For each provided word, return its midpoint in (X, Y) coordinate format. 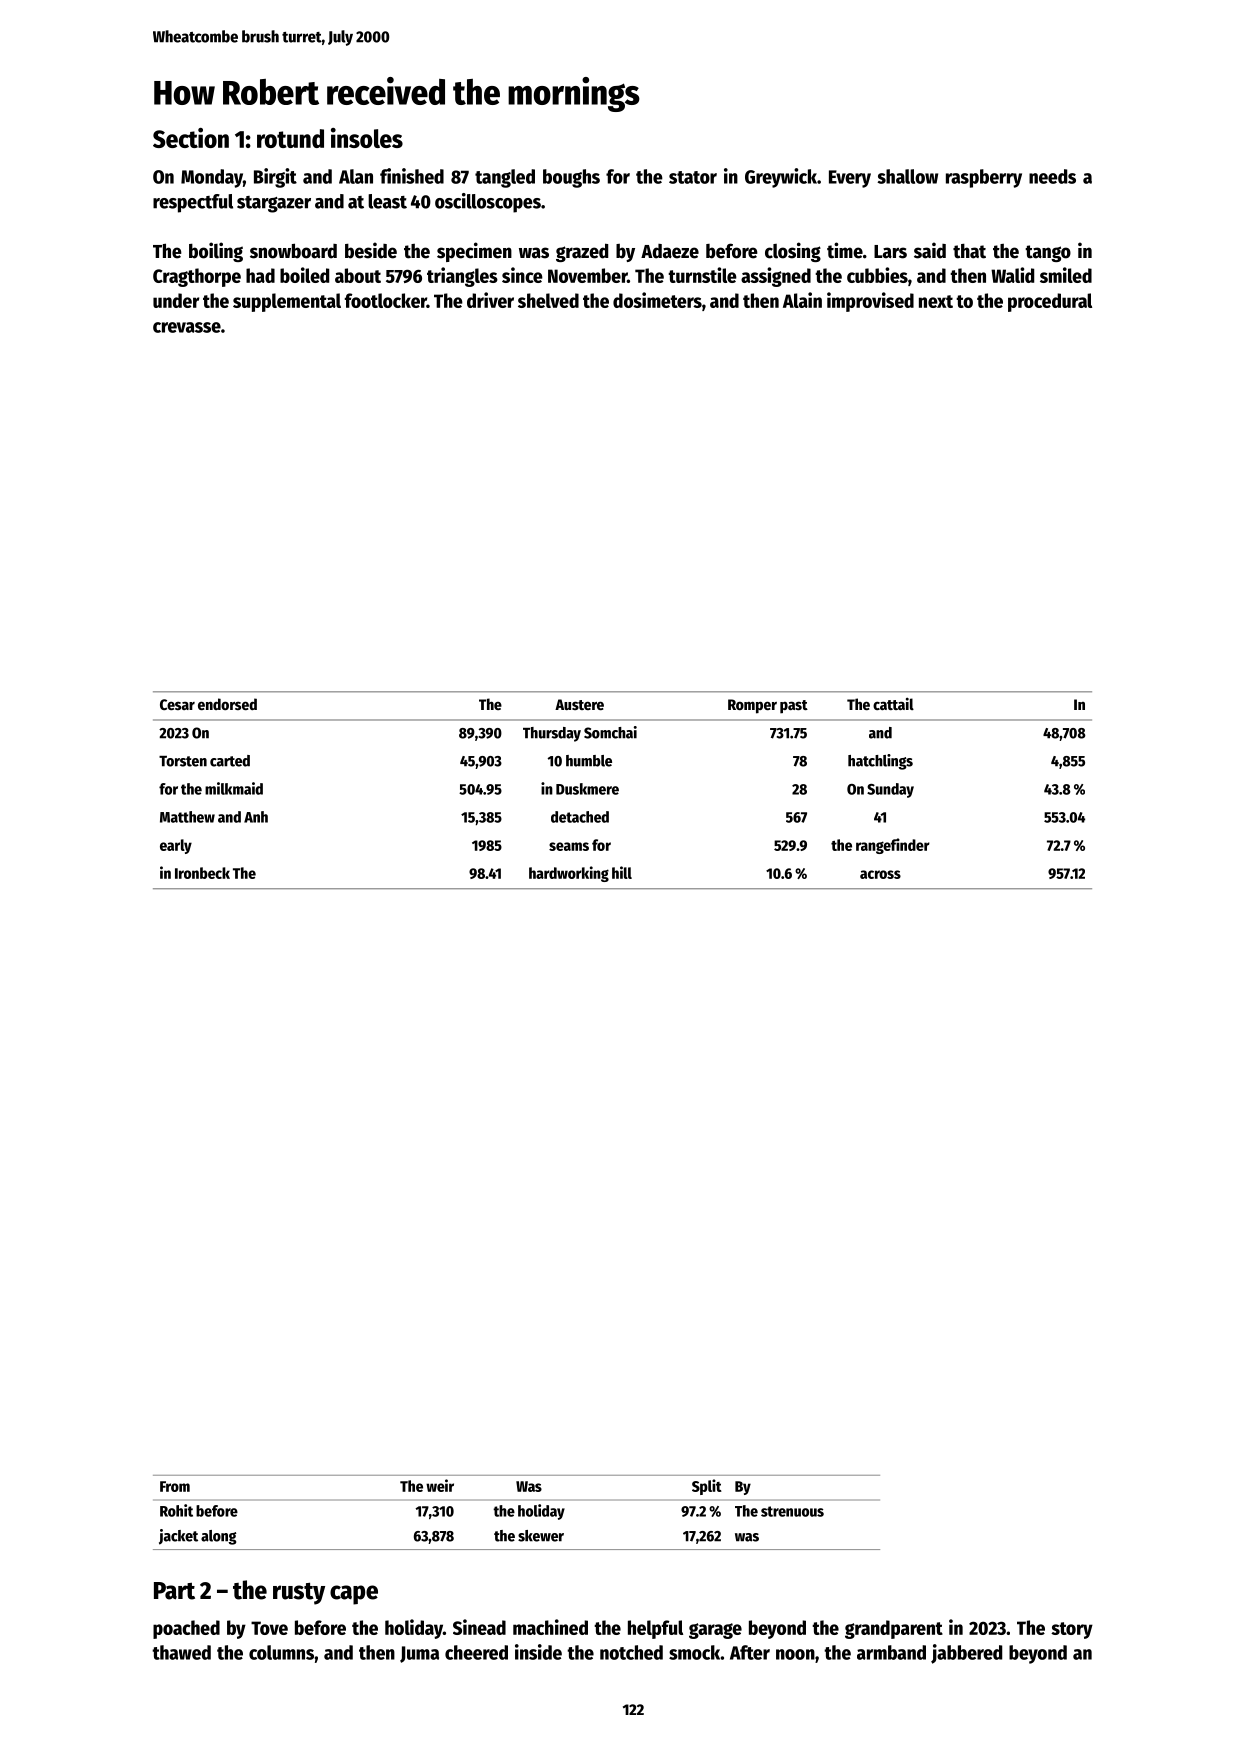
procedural (1050, 302)
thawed (181, 1652)
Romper (752, 706)
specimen (474, 252)
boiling (216, 252)
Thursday (552, 734)
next (936, 301)
